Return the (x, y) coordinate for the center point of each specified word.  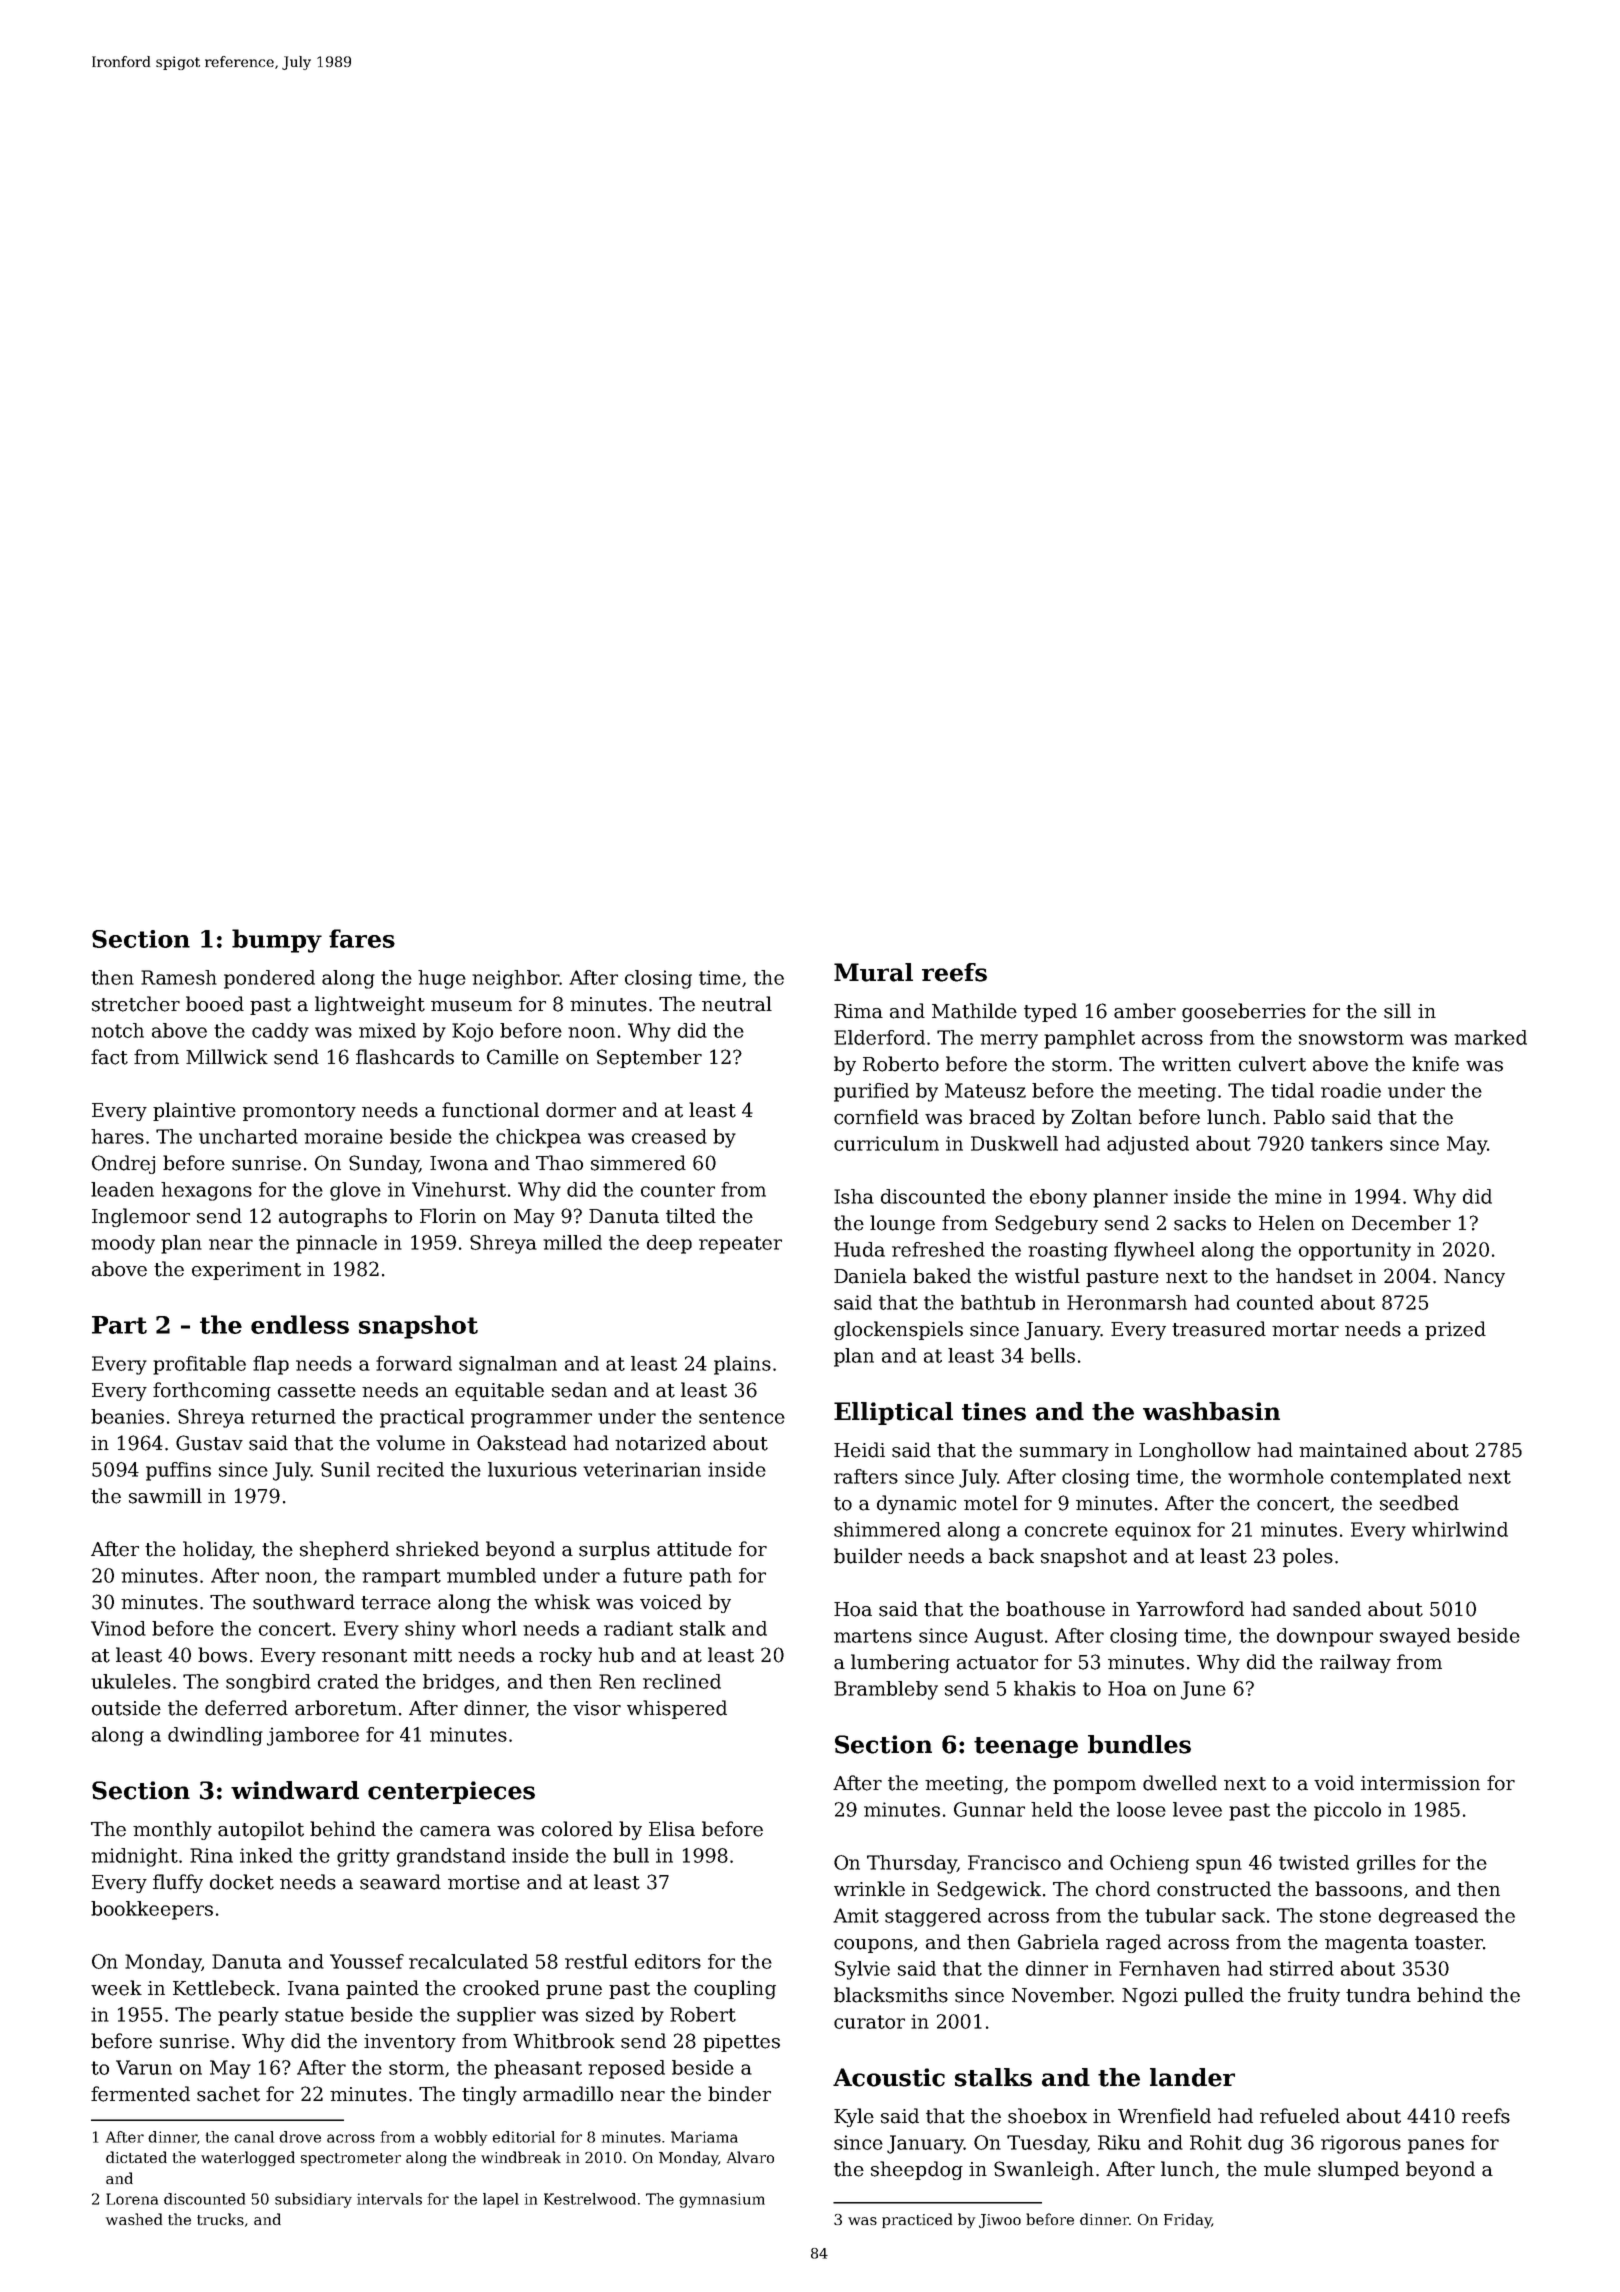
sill (1397, 1011)
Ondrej (123, 1164)
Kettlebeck (224, 1988)
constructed (1214, 1889)
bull (631, 1855)
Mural (873, 972)
